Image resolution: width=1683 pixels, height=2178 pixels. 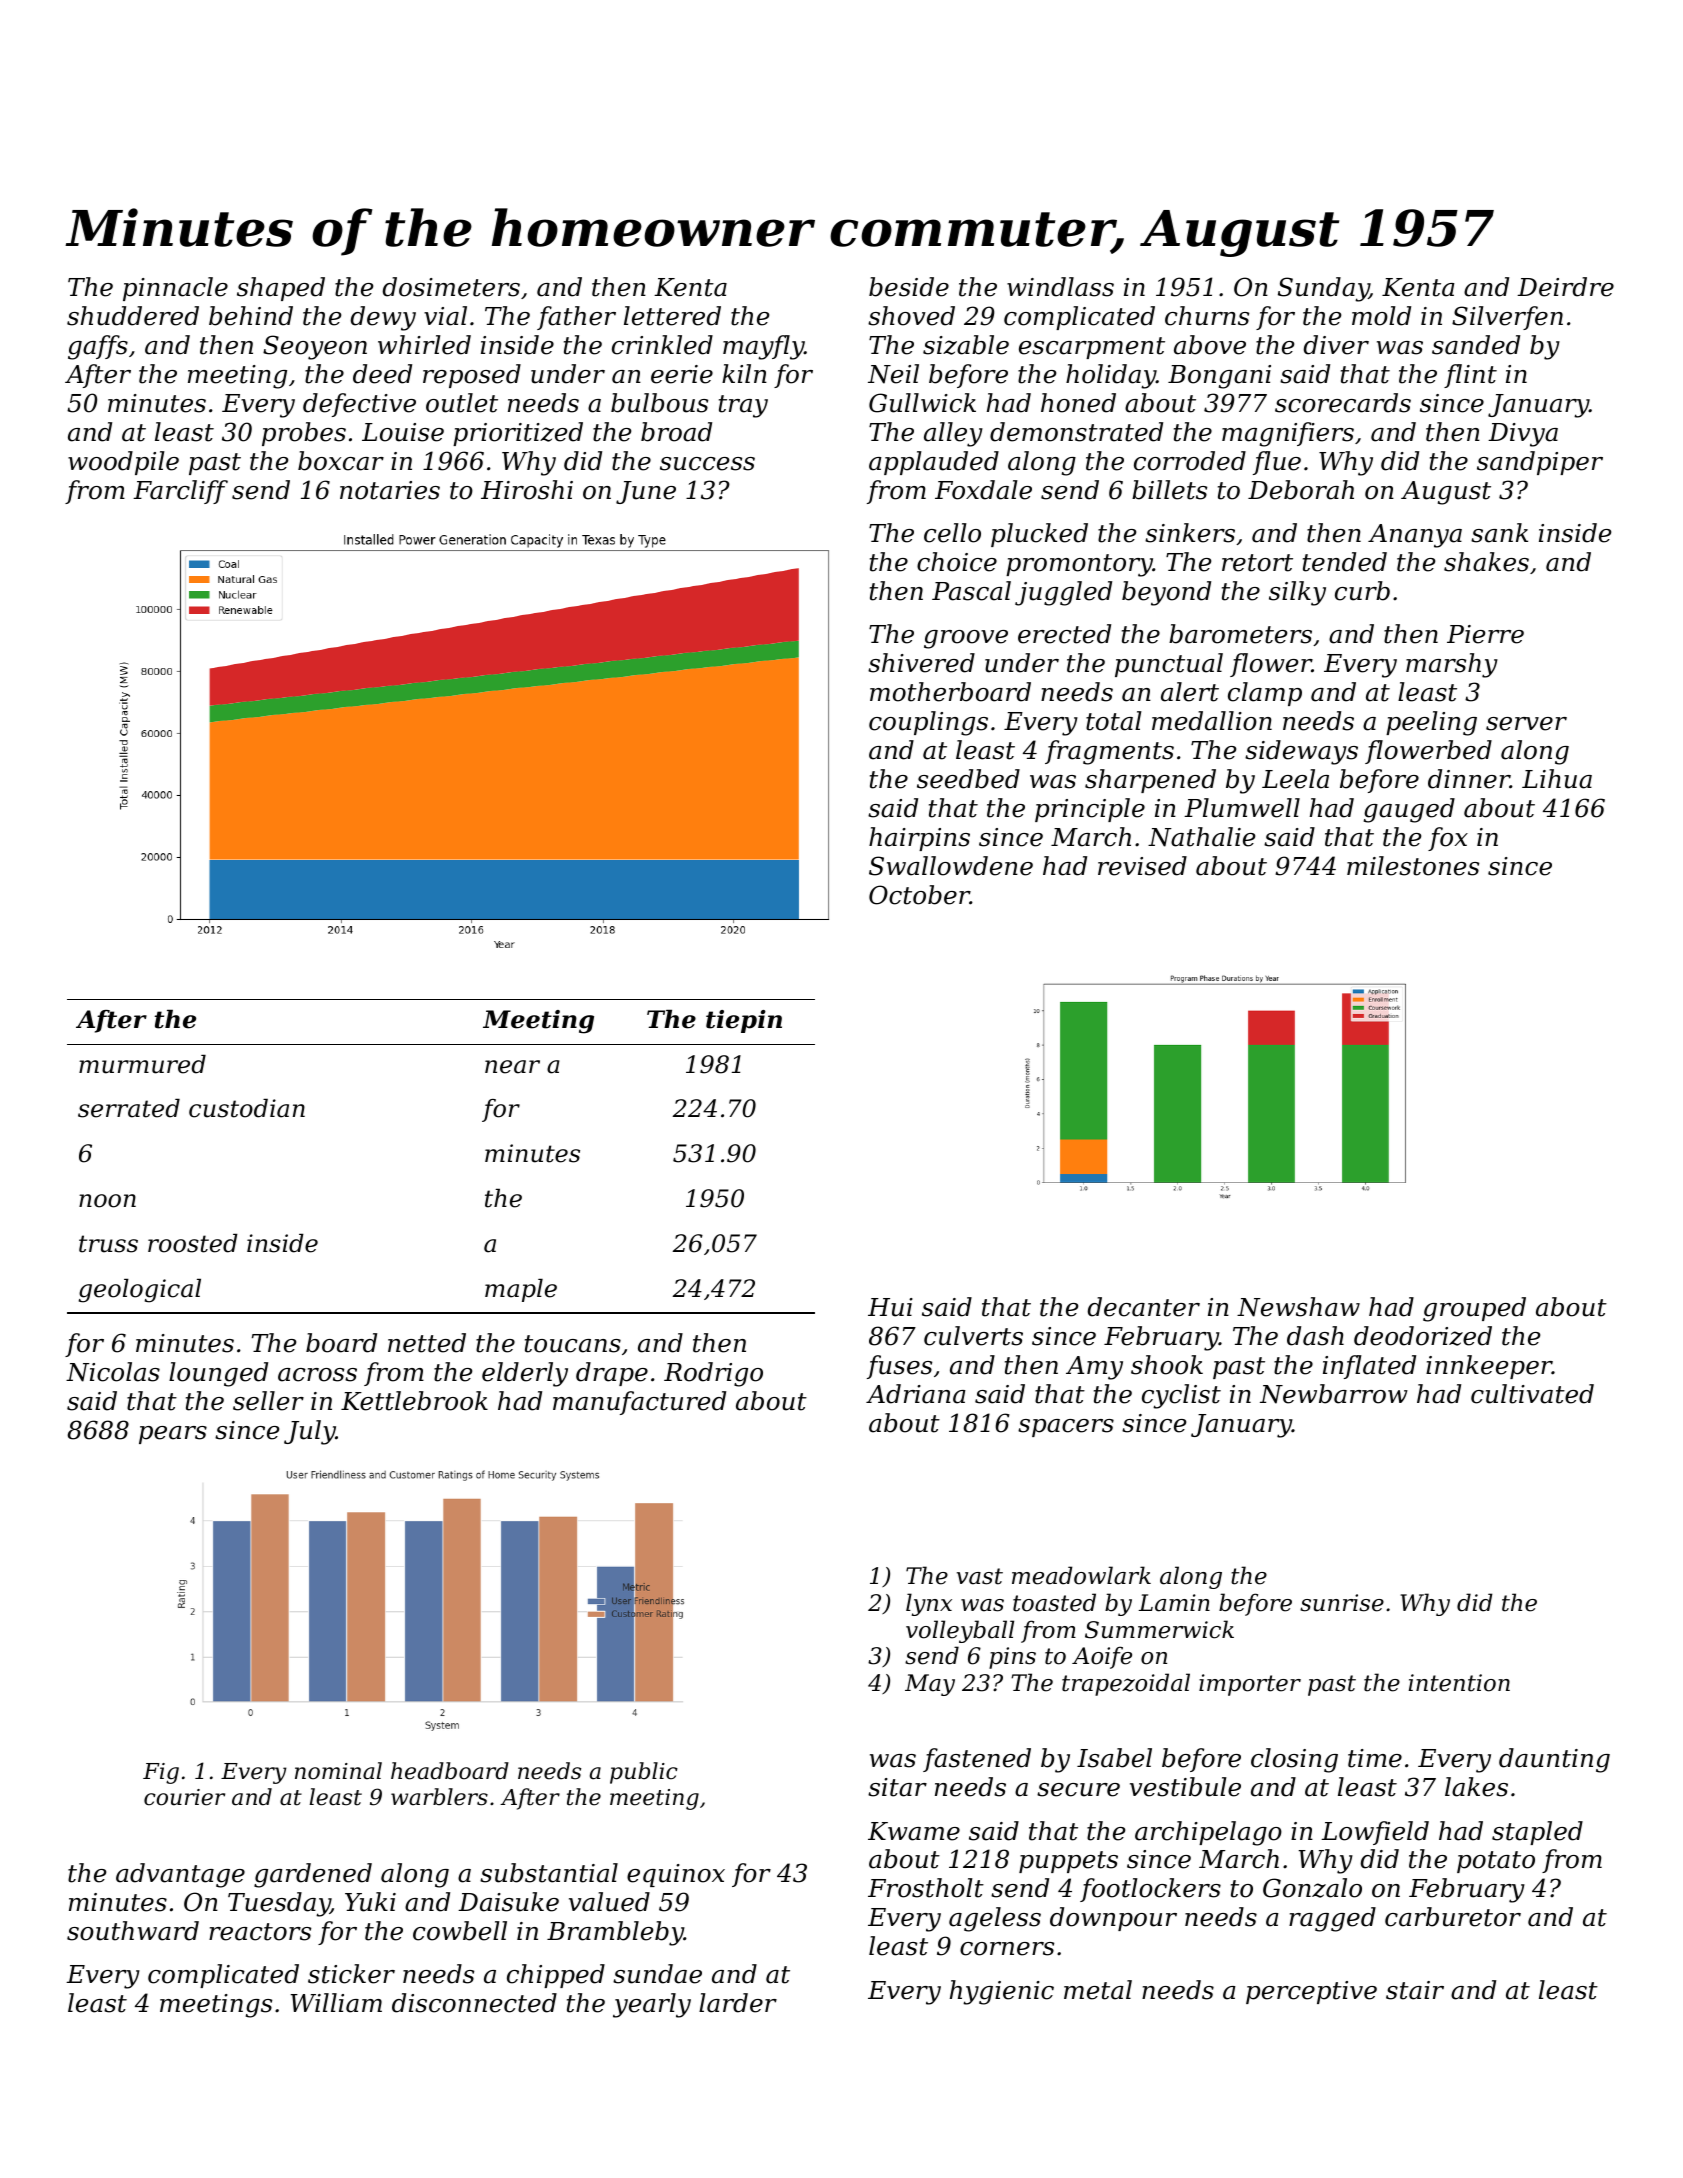 What do you see at coordinates (1565, 287) in the screenshot?
I see `Deirdre` at bounding box center [1565, 287].
